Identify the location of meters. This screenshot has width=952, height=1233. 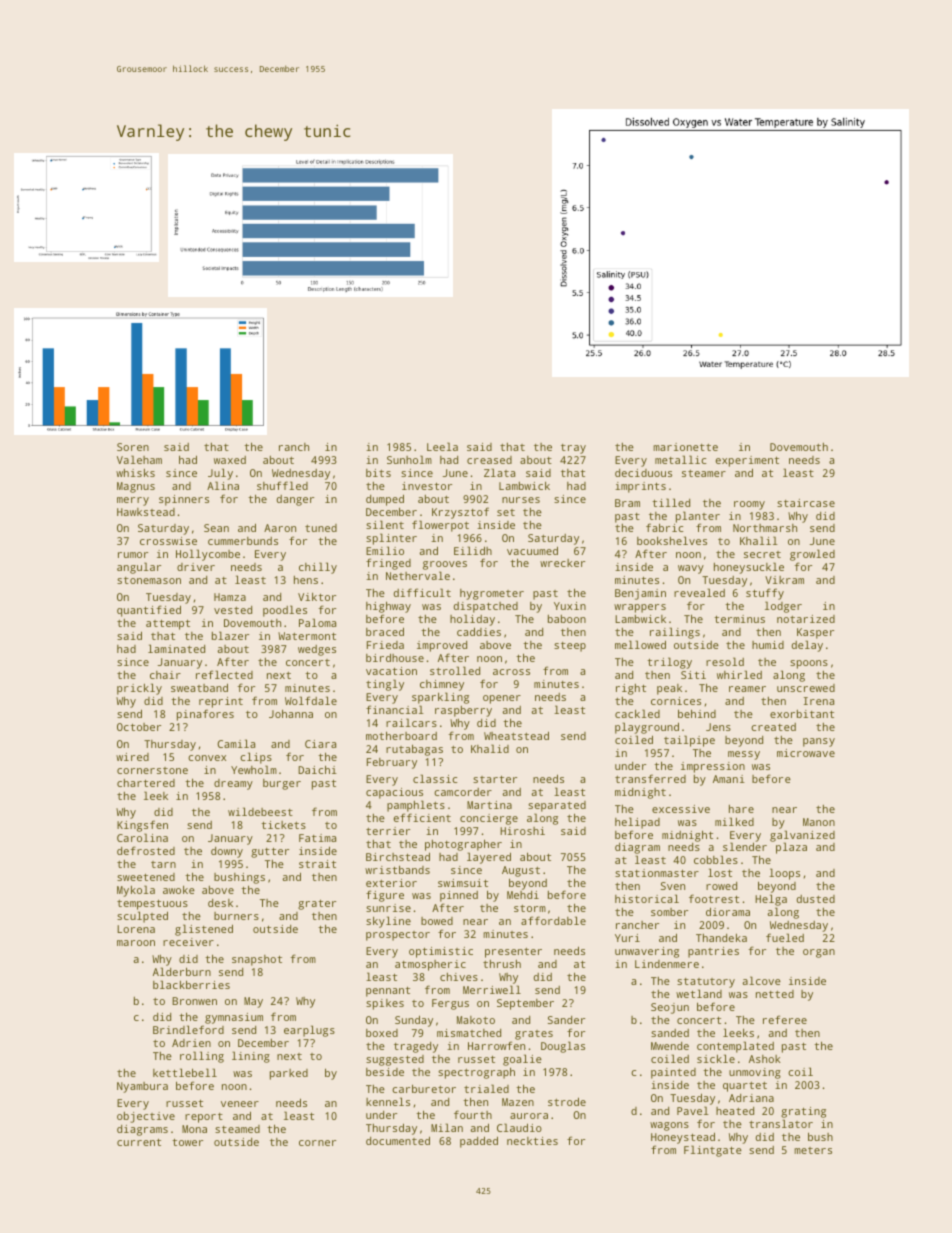
(813, 1150).
